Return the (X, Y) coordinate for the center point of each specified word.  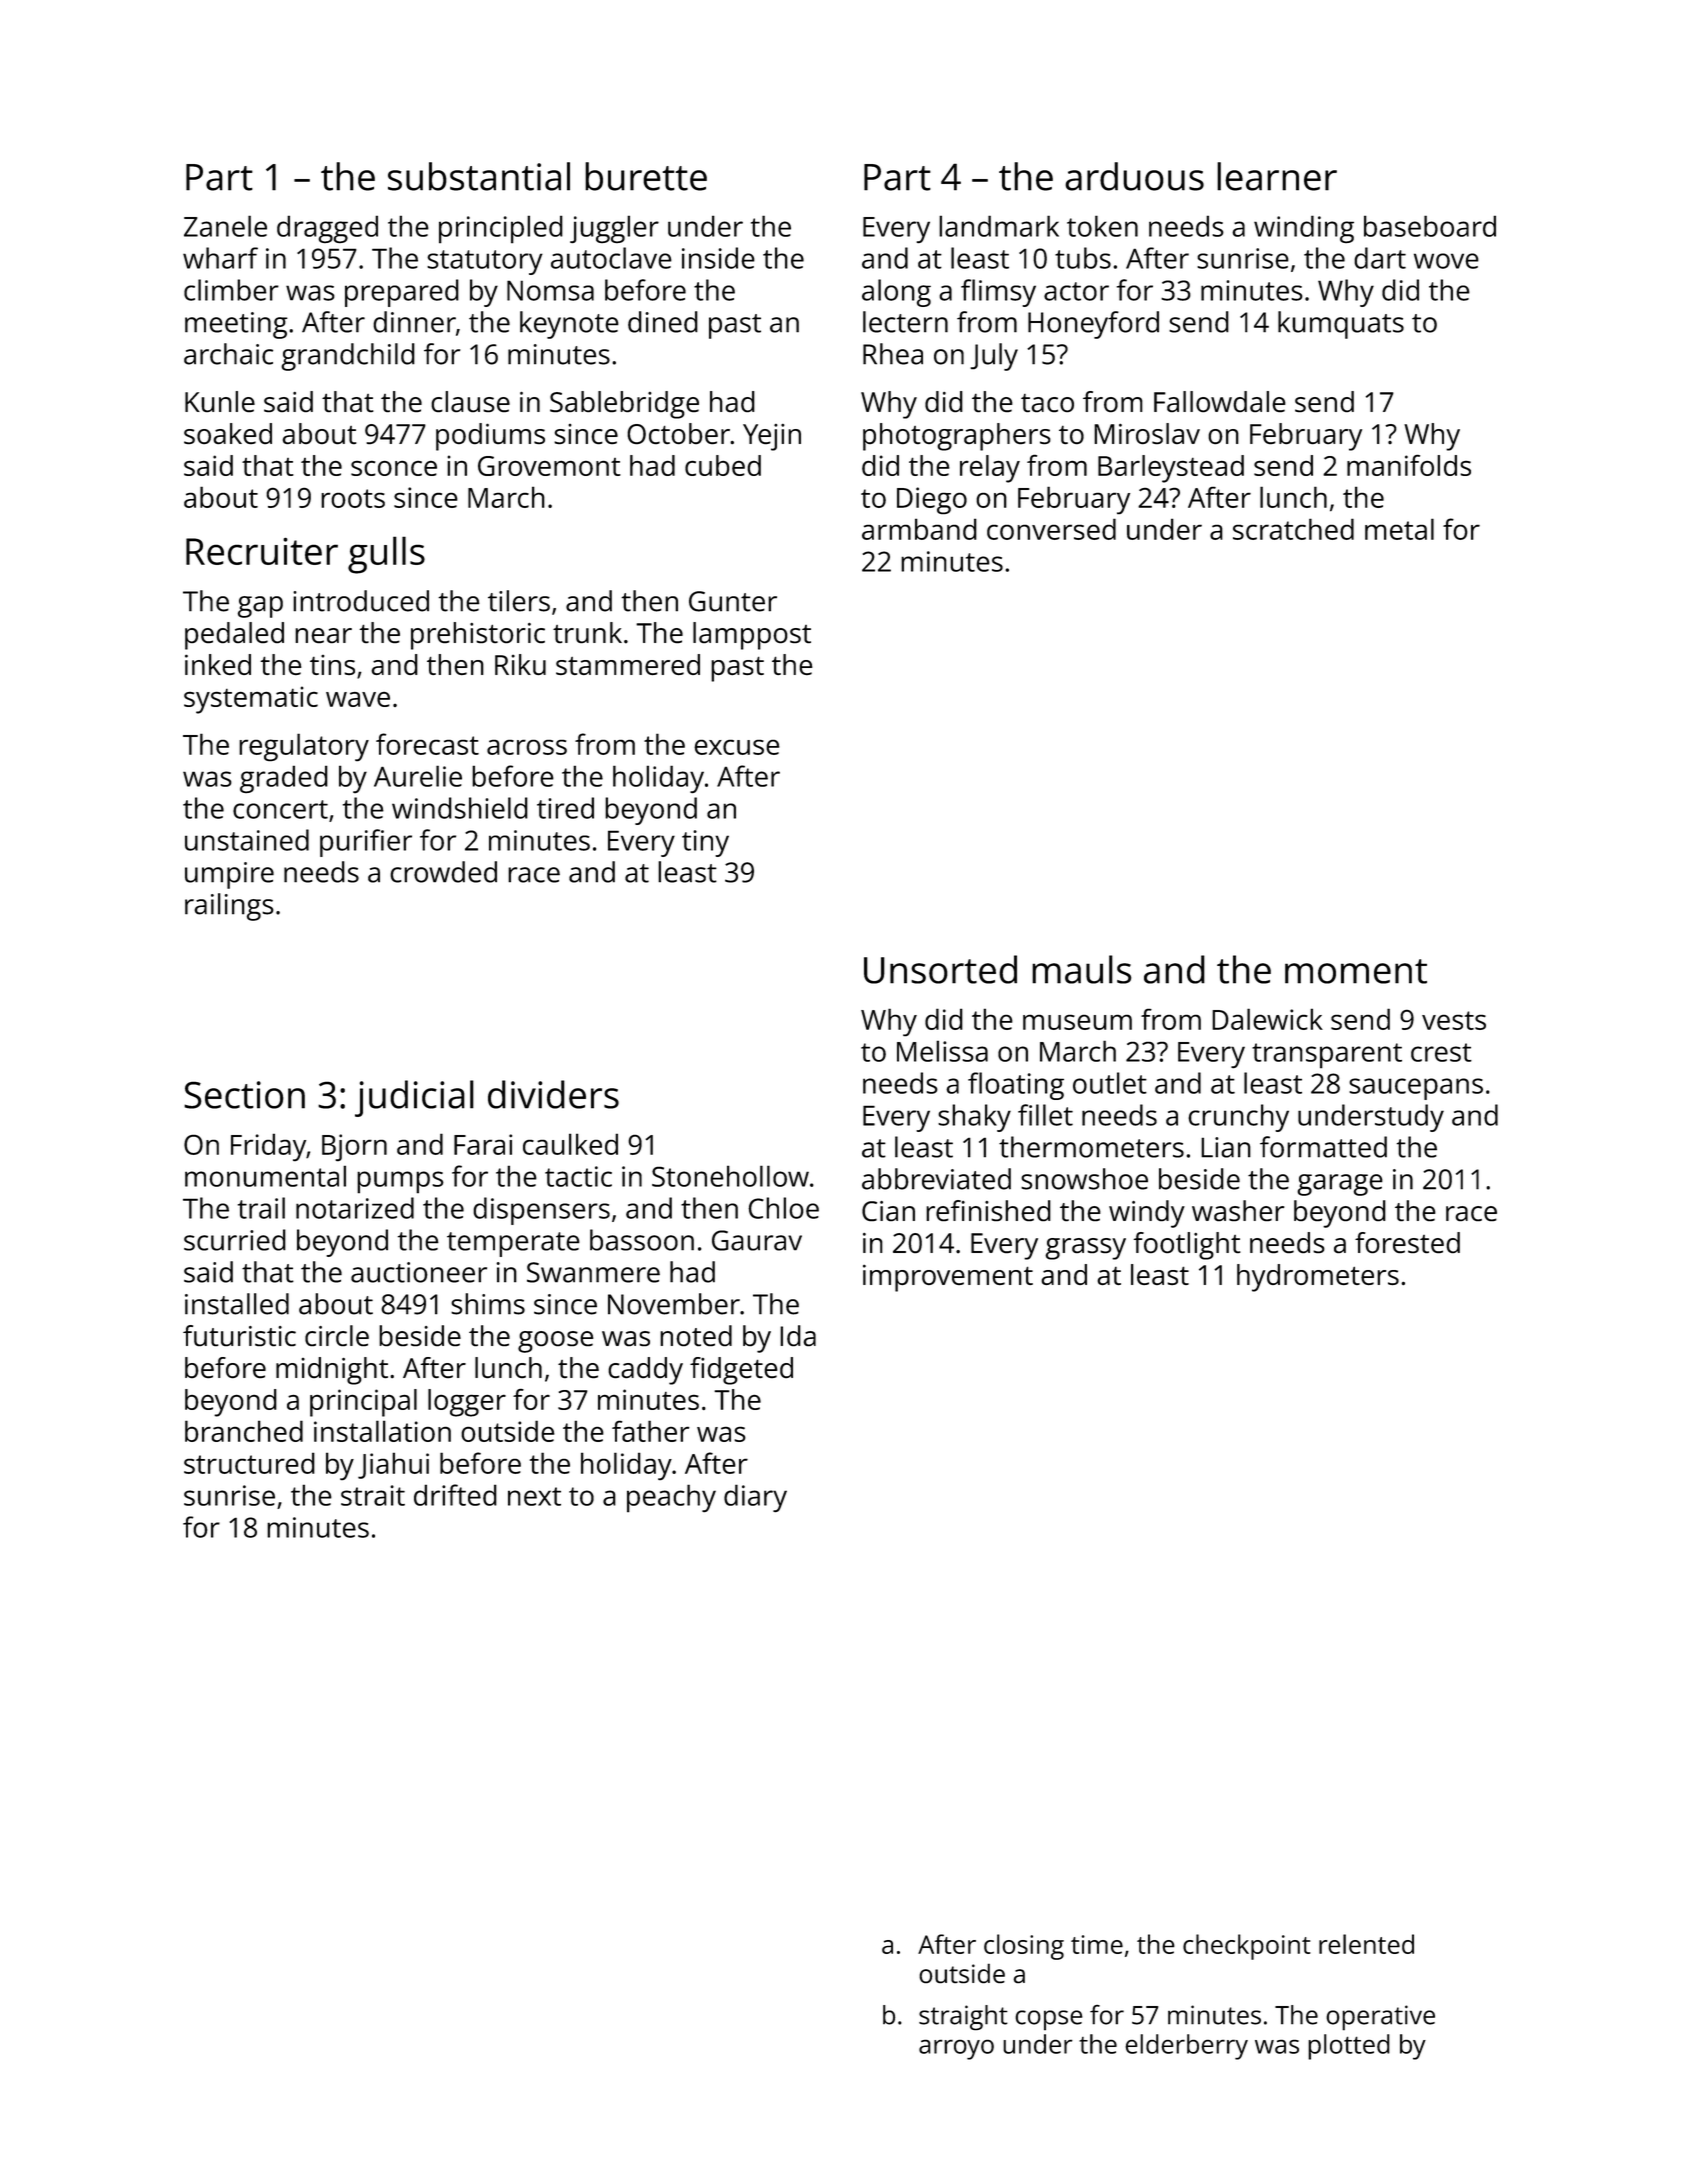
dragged (327, 229)
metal (1399, 529)
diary (755, 1498)
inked (218, 664)
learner (1277, 176)
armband (919, 529)
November (674, 1304)
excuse (737, 747)
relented (1366, 1944)
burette (646, 176)
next (534, 1496)
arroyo (956, 2050)
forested (1407, 1242)
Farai (483, 1144)
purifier (366, 843)
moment (1356, 971)
